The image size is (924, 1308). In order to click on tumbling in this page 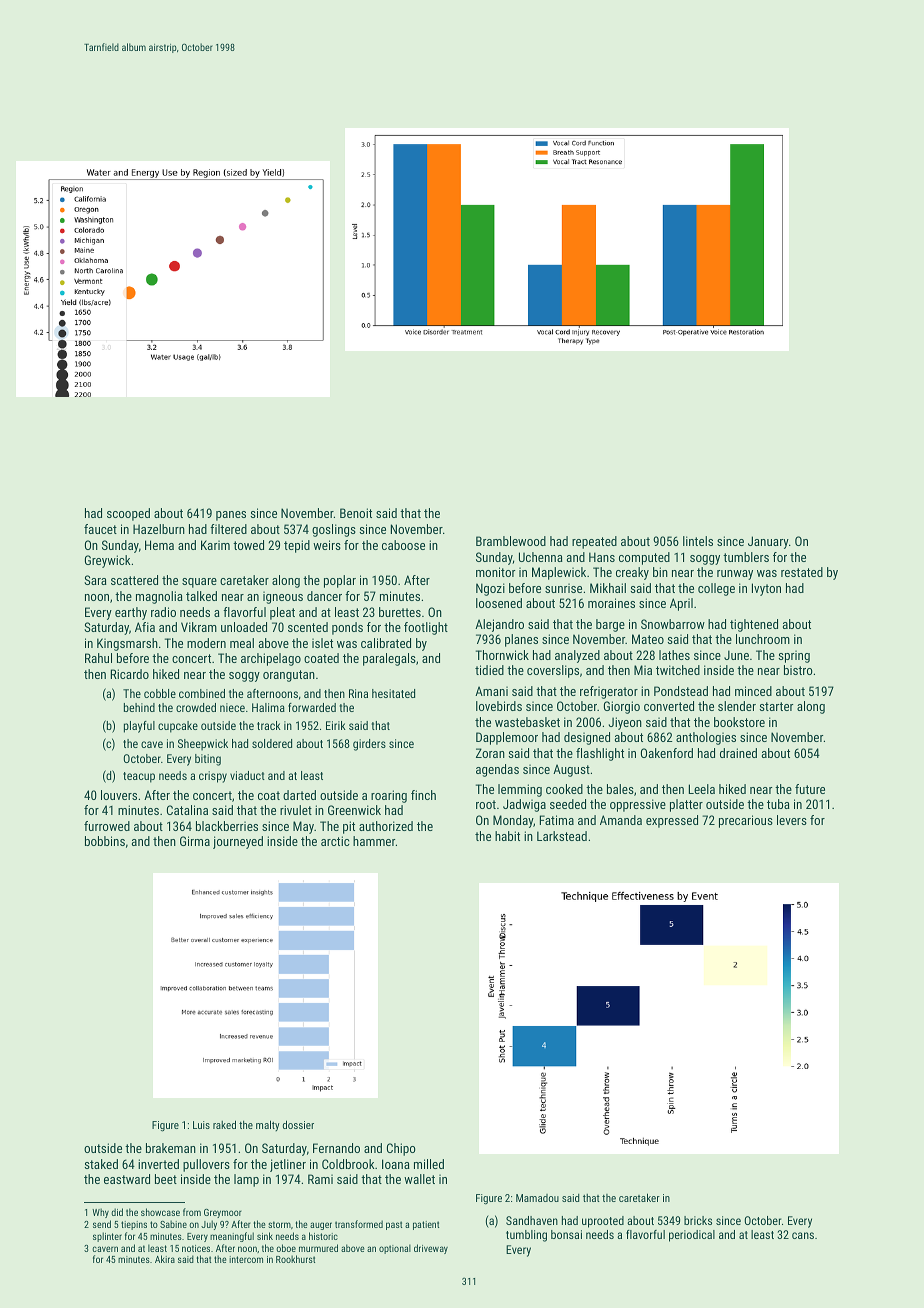, I will do `click(526, 1236)`.
